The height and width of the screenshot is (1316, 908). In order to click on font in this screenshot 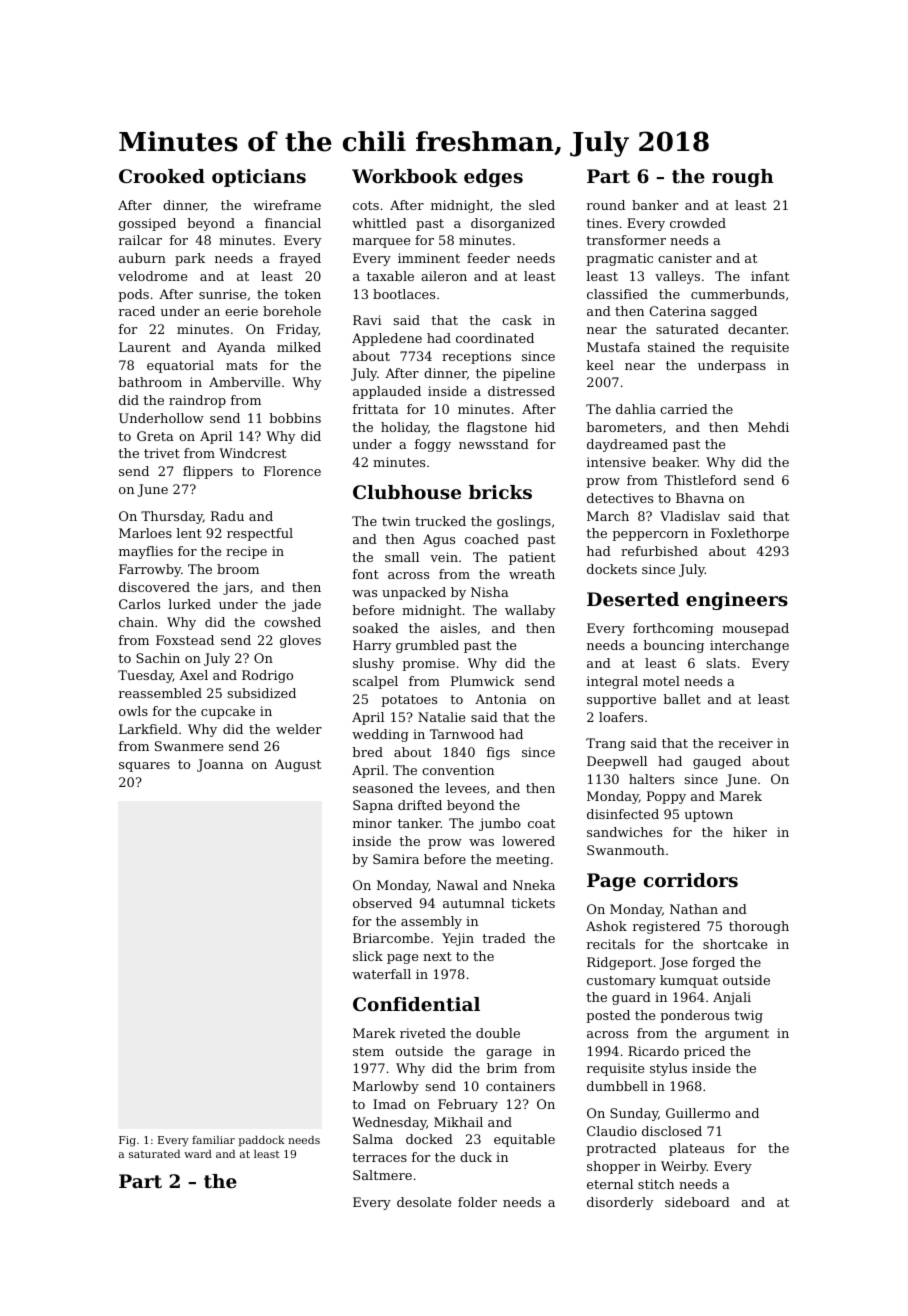, I will do `click(366, 574)`.
